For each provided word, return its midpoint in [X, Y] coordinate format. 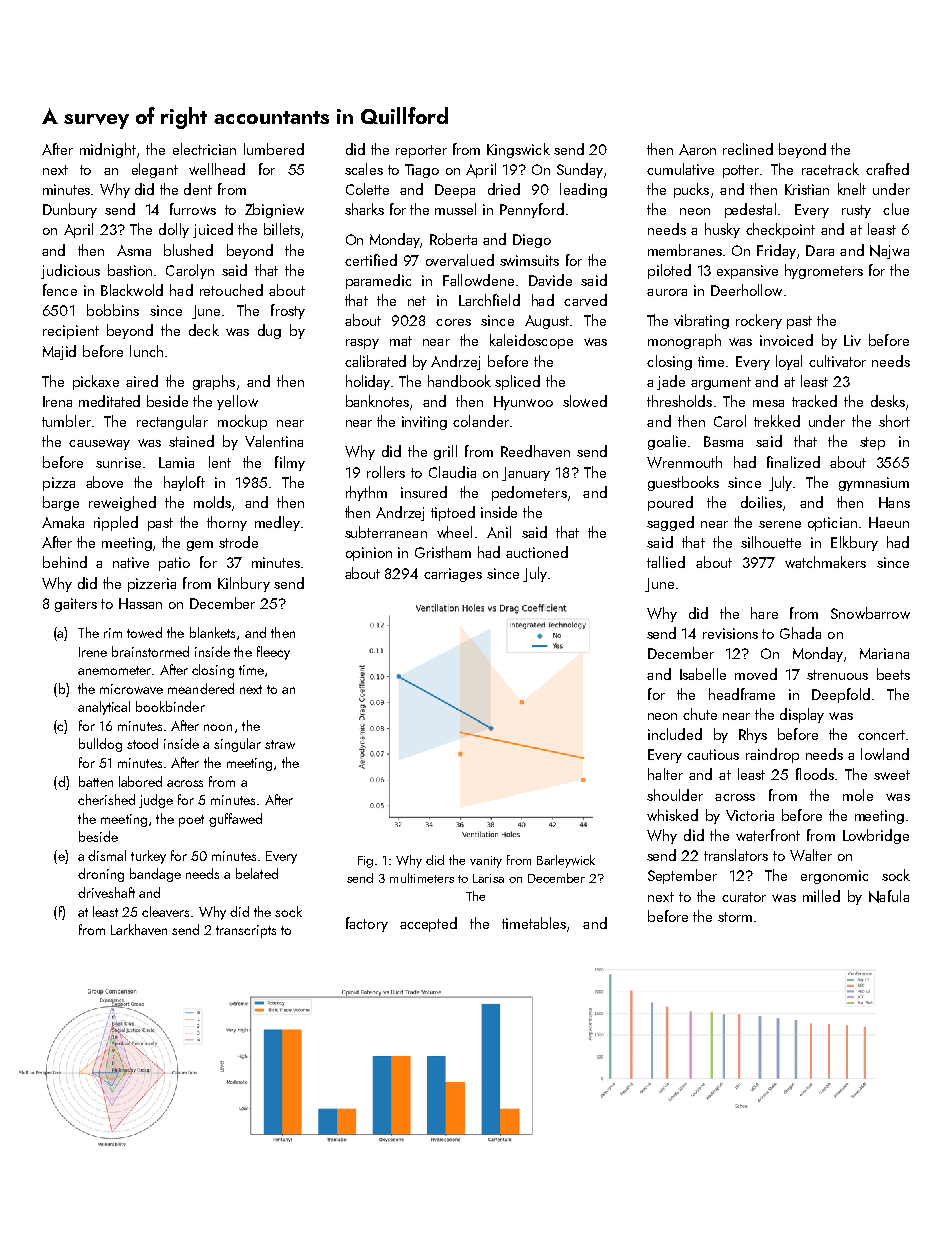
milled [821, 896]
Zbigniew [274, 210]
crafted [887, 169]
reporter [421, 151]
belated [257, 873]
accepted [428, 924]
